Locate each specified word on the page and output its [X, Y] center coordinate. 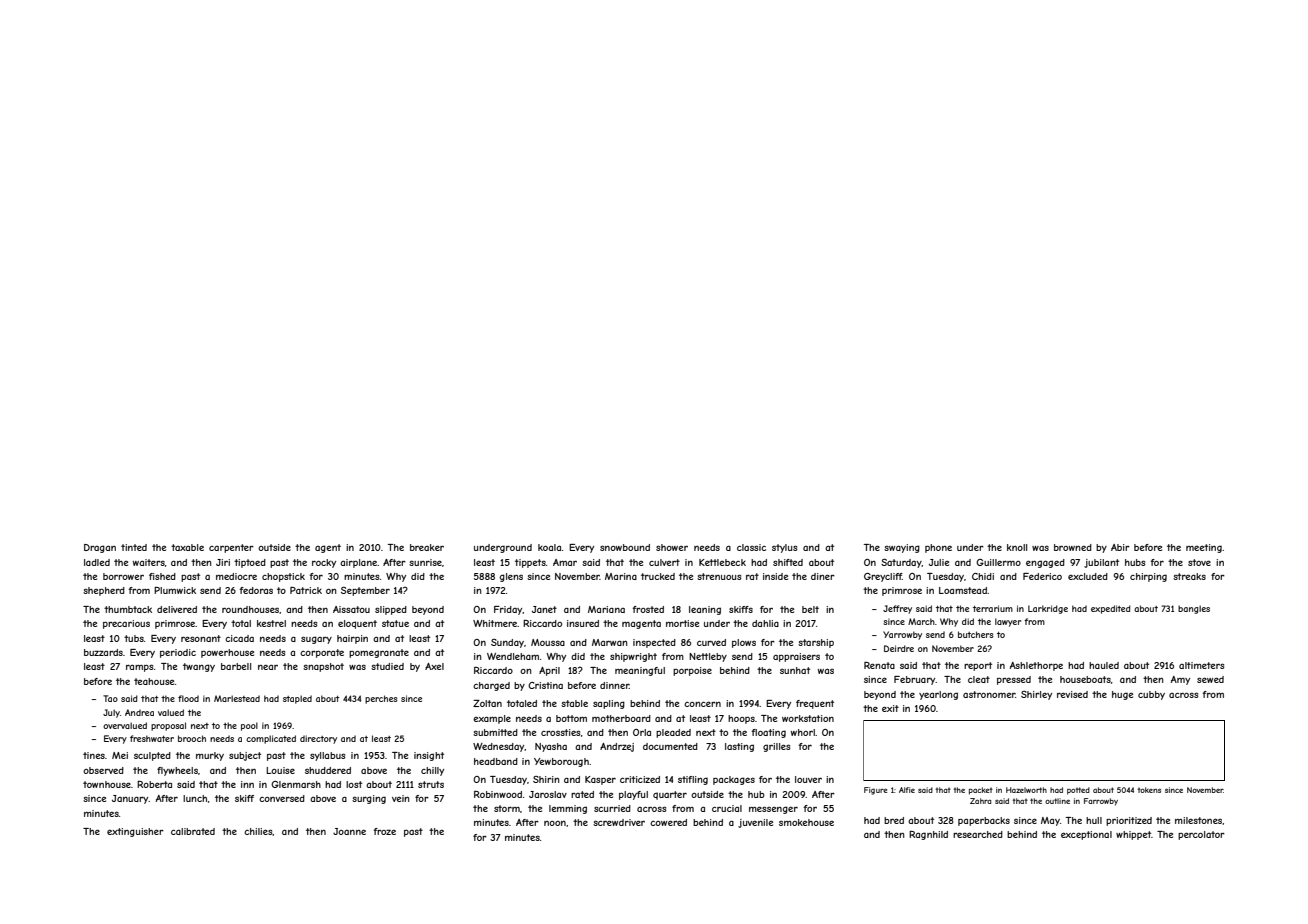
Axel [434, 666]
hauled [1104, 665]
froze [384, 831]
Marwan [610, 642]
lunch [195, 798]
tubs [134, 638]
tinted [134, 547]
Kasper [600, 780]
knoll [1017, 547]
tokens [1149, 790]
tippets [530, 563]
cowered [668, 822]
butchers [976, 634]
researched [978, 834]
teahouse [154, 681]
